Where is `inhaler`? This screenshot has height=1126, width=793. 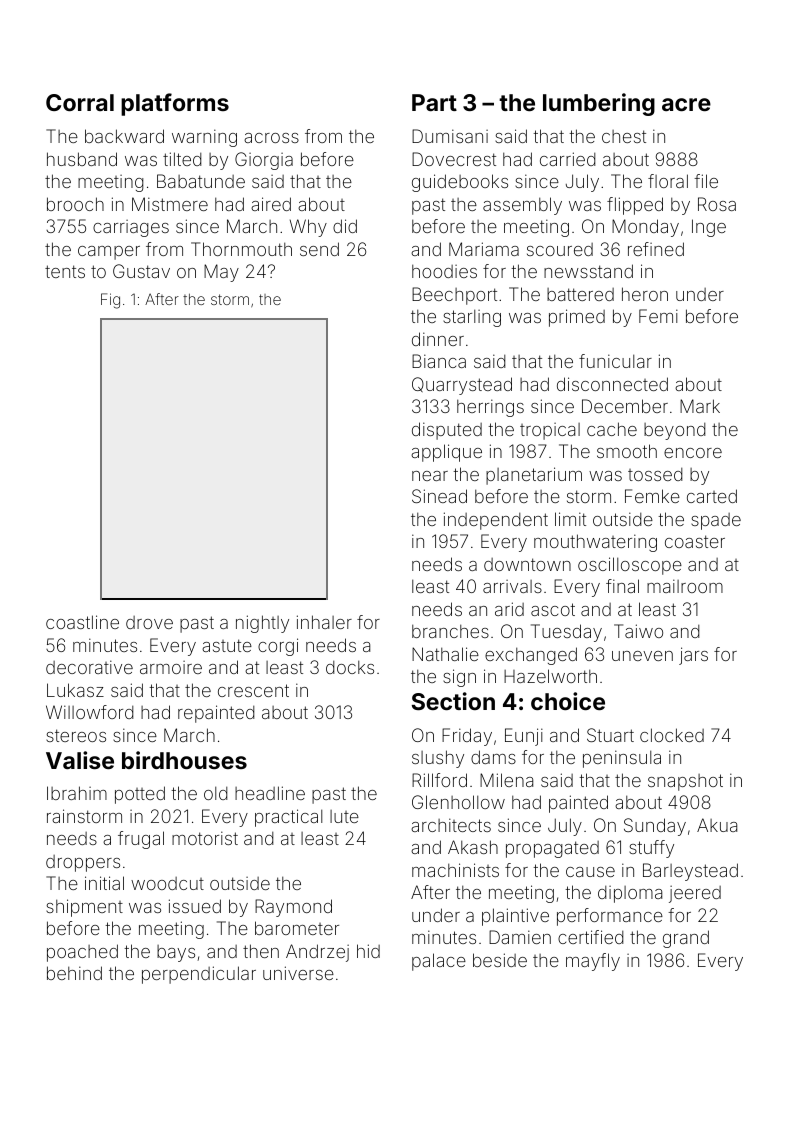
inhaler is located at coordinates (324, 622).
